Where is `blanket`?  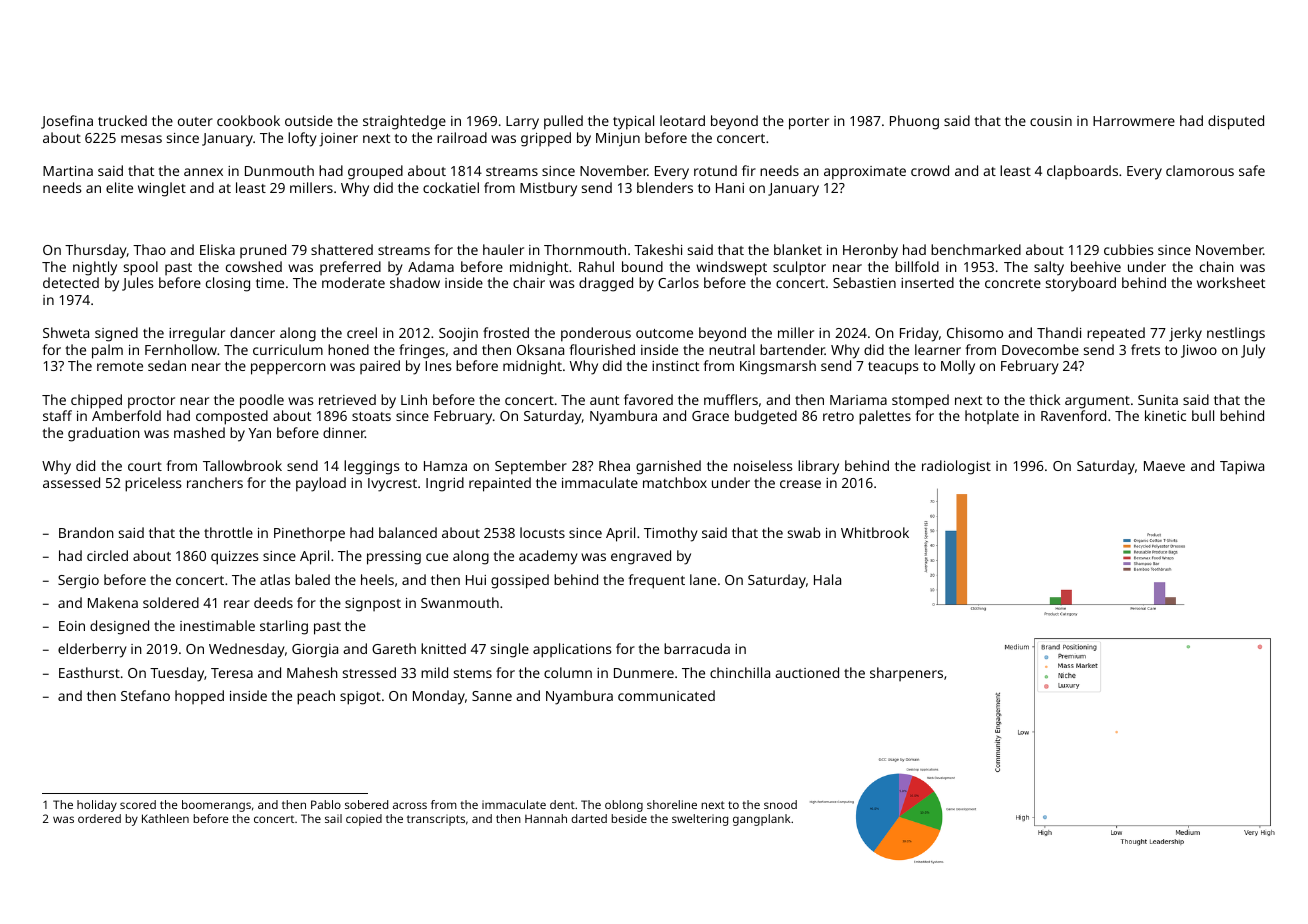
blanket is located at coordinates (798, 249).
